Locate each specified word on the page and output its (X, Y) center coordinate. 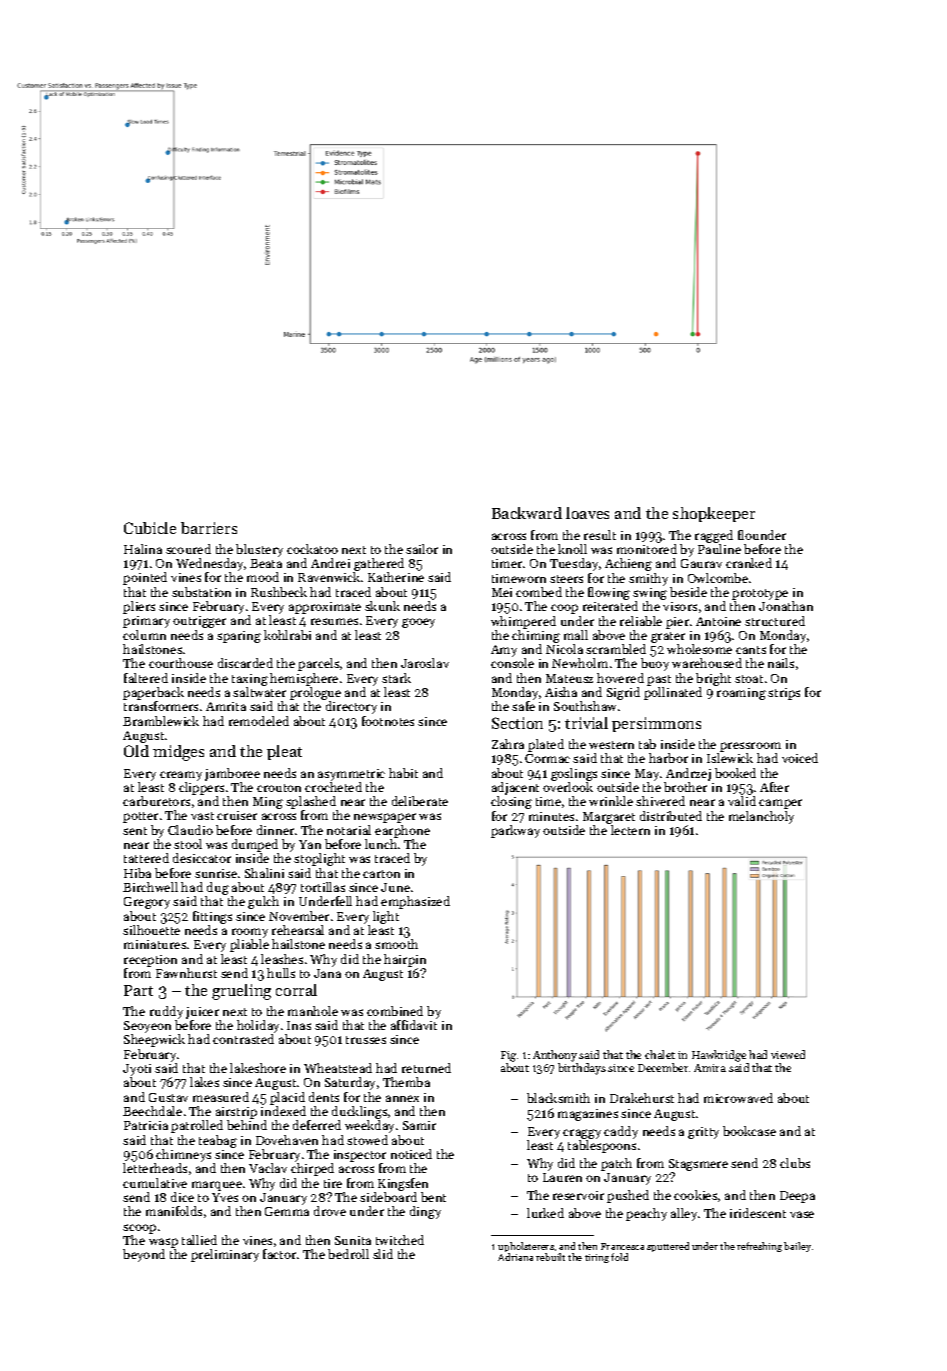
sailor (422, 549)
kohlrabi (287, 635)
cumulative (155, 1183)
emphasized (415, 902)
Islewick (730, 758)
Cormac (547, 758)
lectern (630, 830)
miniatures (155, 944)
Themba (406, 1082)
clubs (795, 1163)
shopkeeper (714, 514)
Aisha (561, 692)
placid (287, 1098)
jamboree (232, 774)
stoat (749, 679)
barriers (209, 528)
